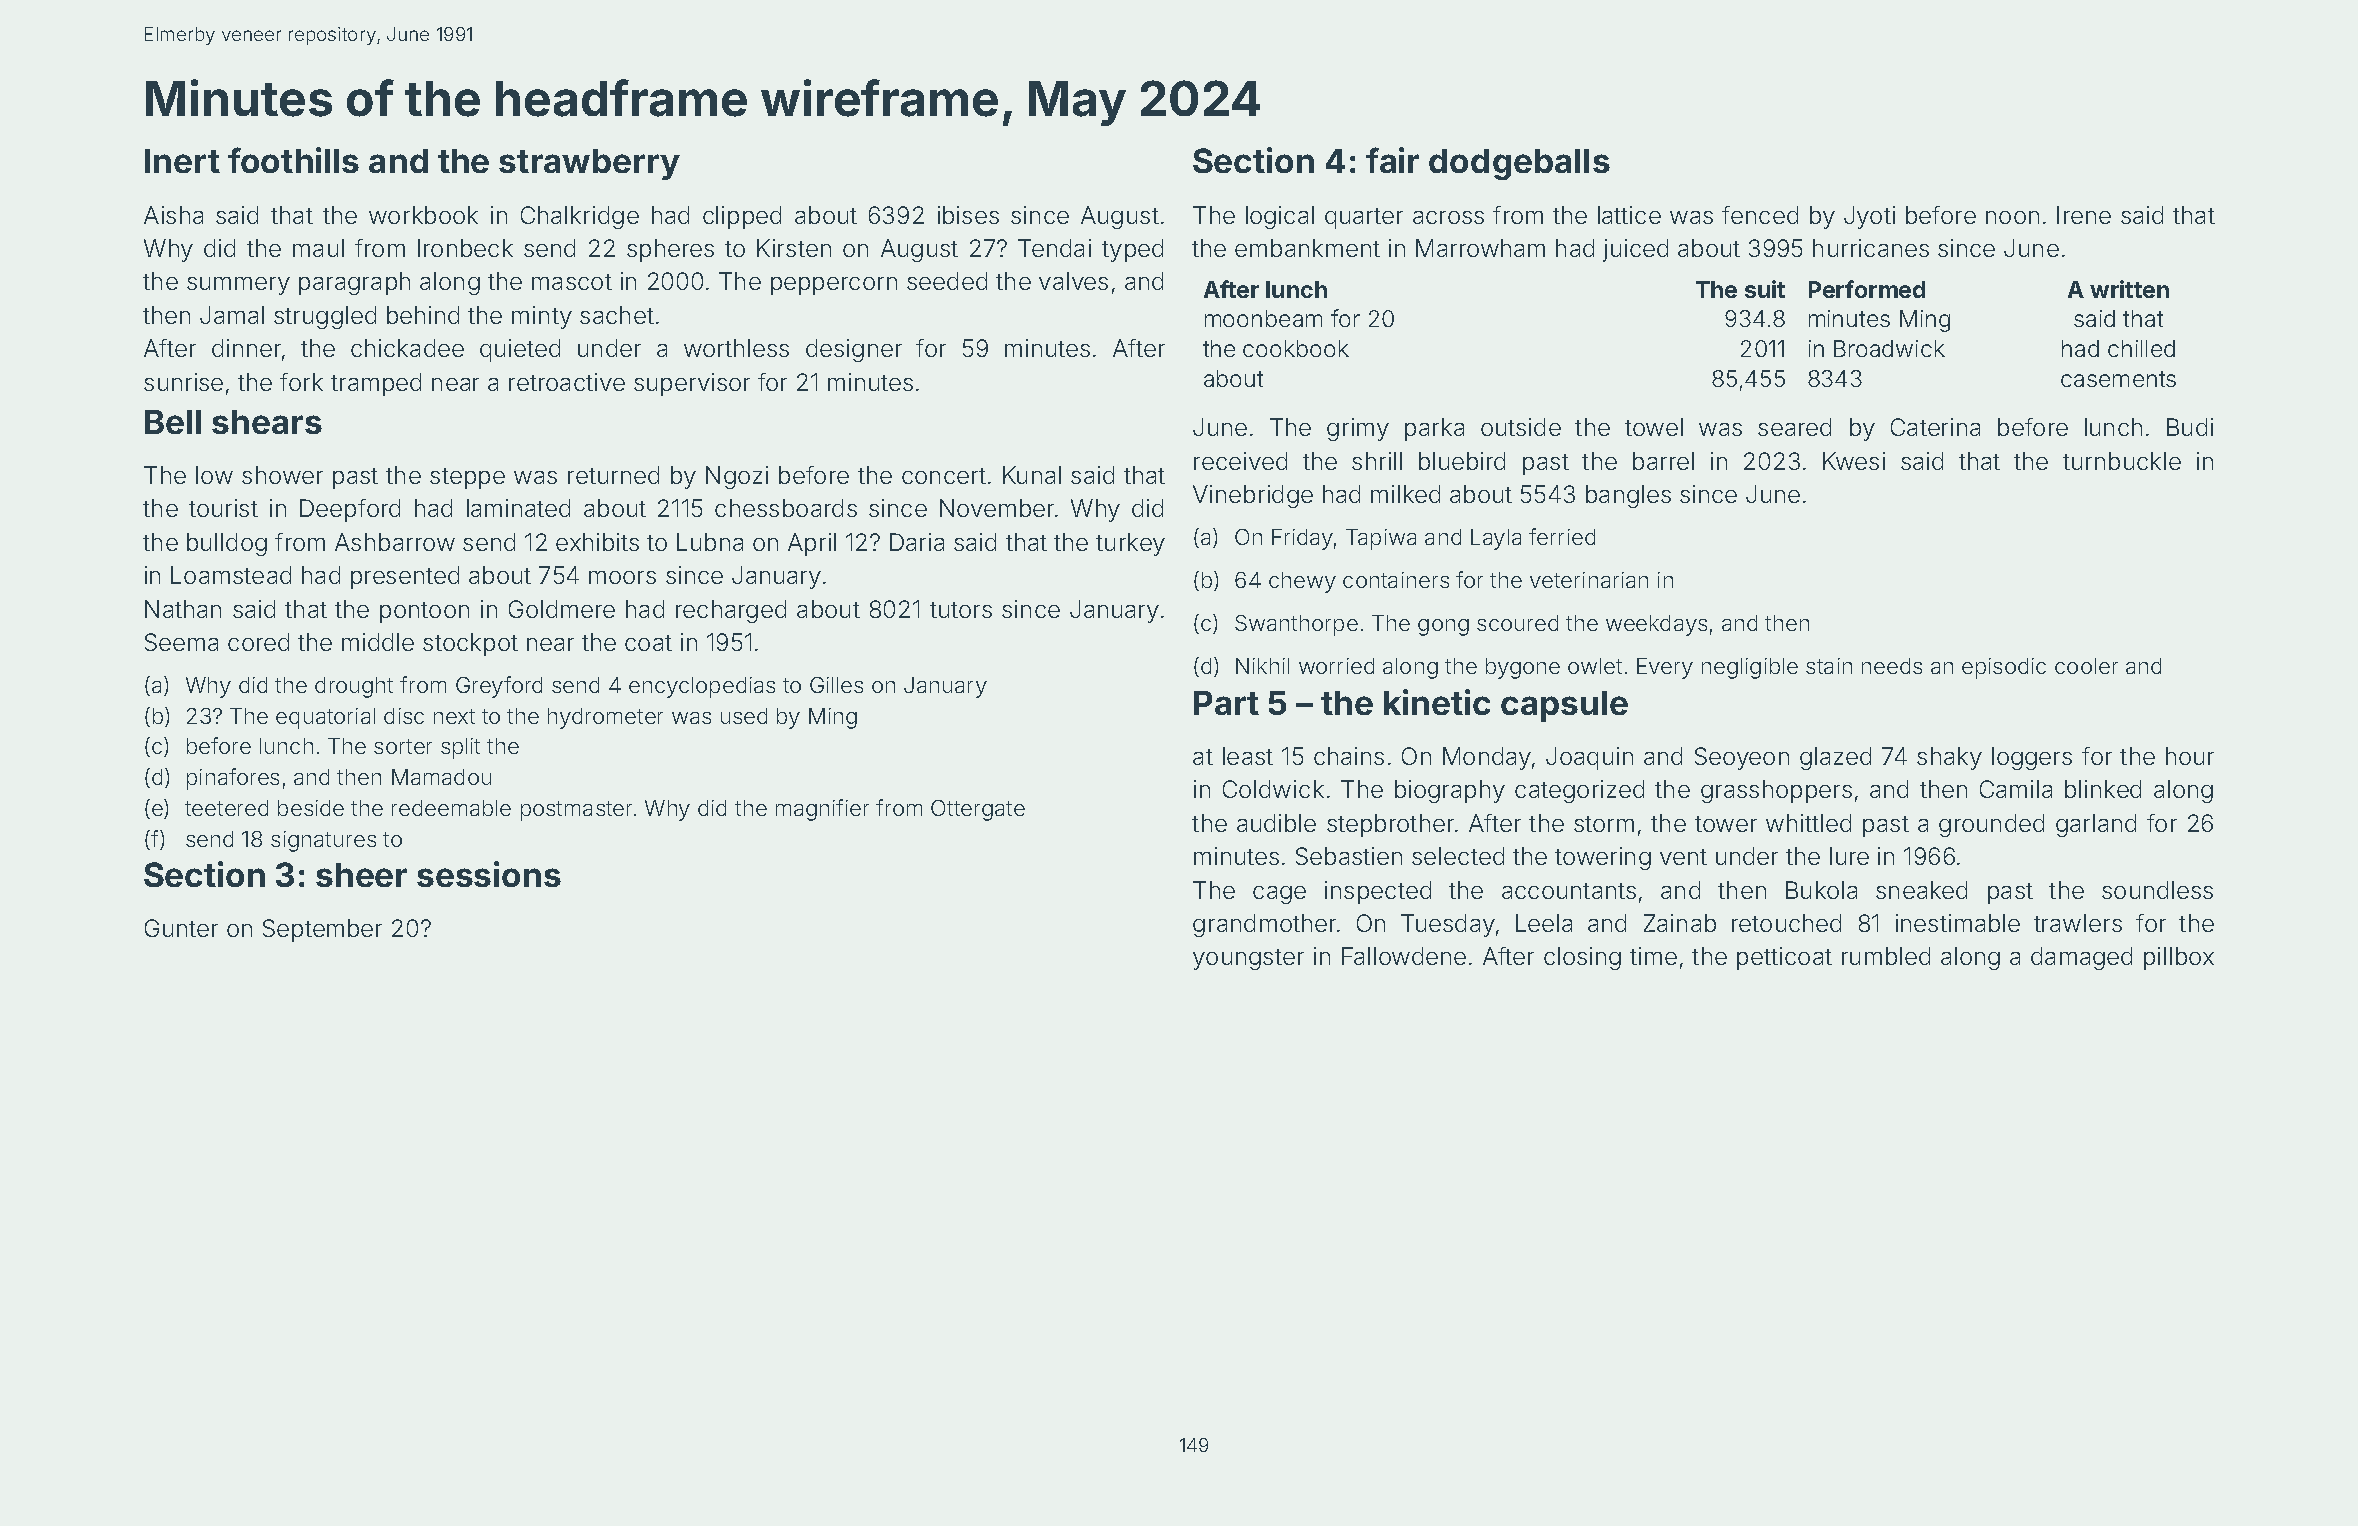 This screenshot has width=2358, height=1526. I want to click on dodgeballs, so click(1519, 164).
